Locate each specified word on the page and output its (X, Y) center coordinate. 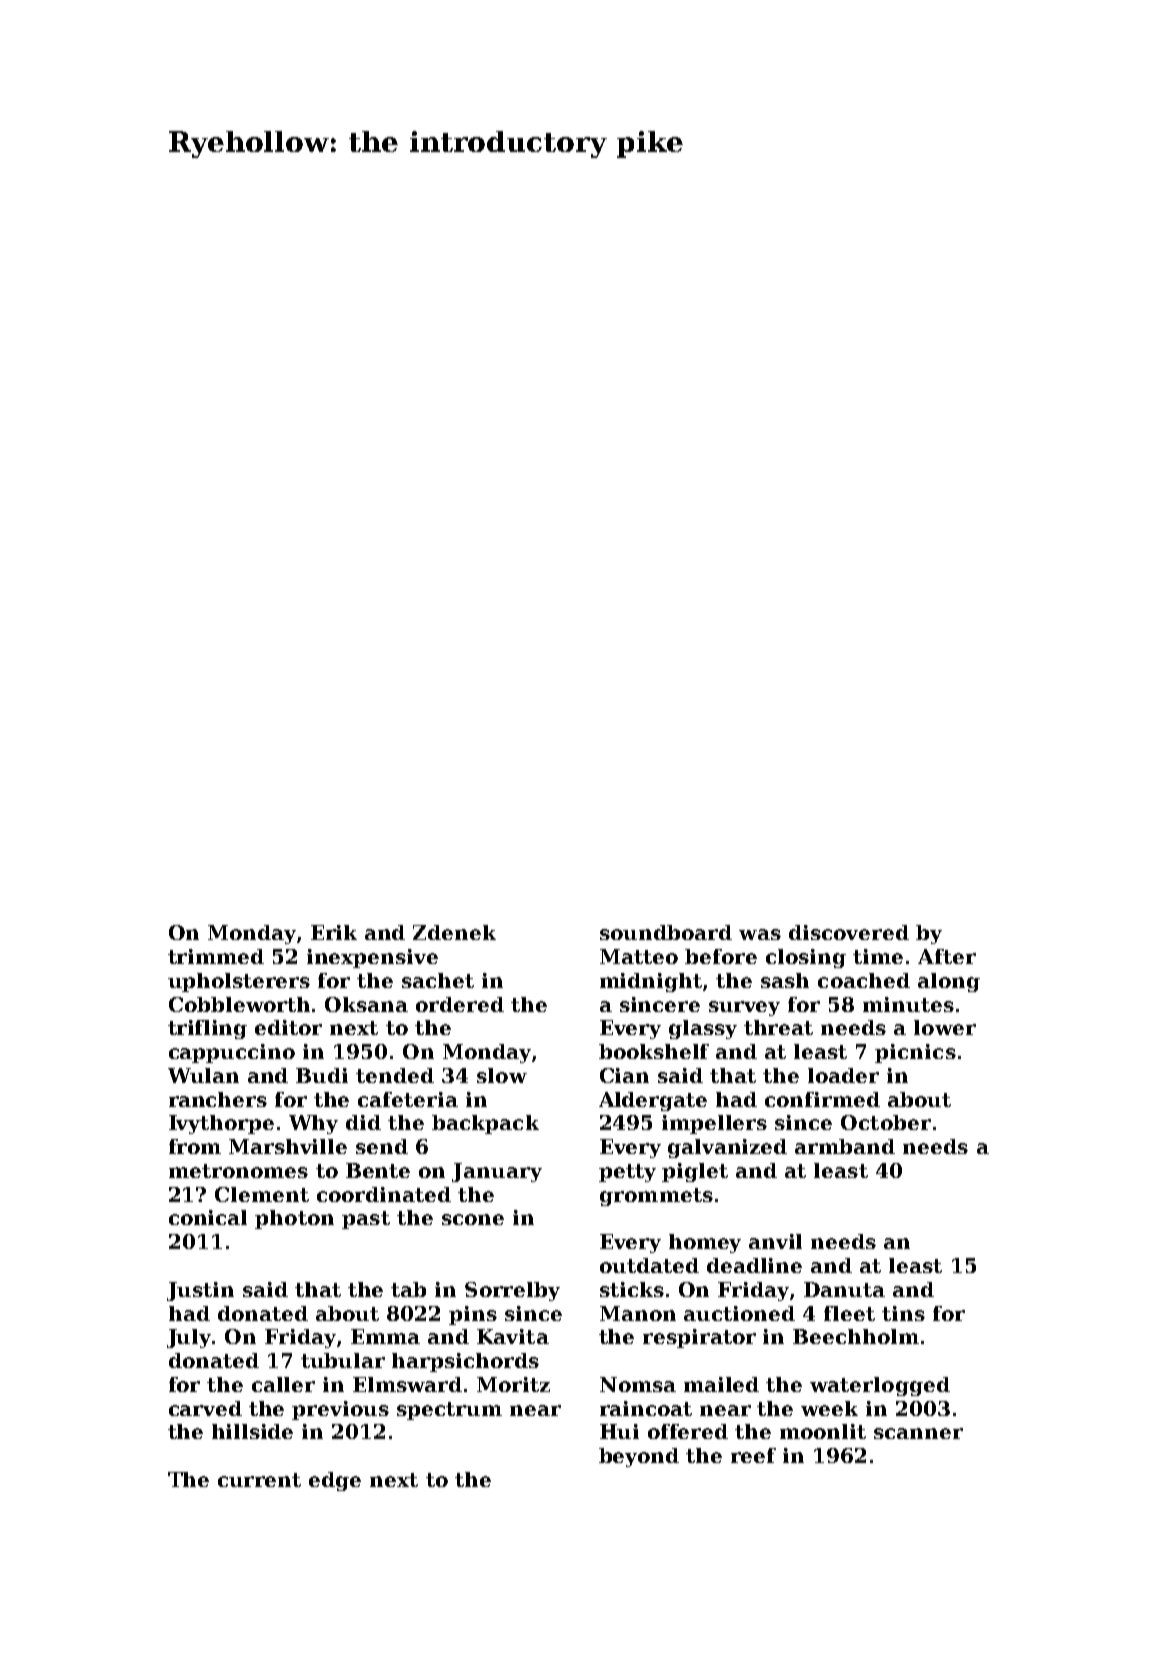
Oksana (366, 1004)
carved (205, 1408)
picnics (915, 1053)
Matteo (639, 956)
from (195, 1146)
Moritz (513, 1384)
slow (502, 1075)
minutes (908, 1004)
